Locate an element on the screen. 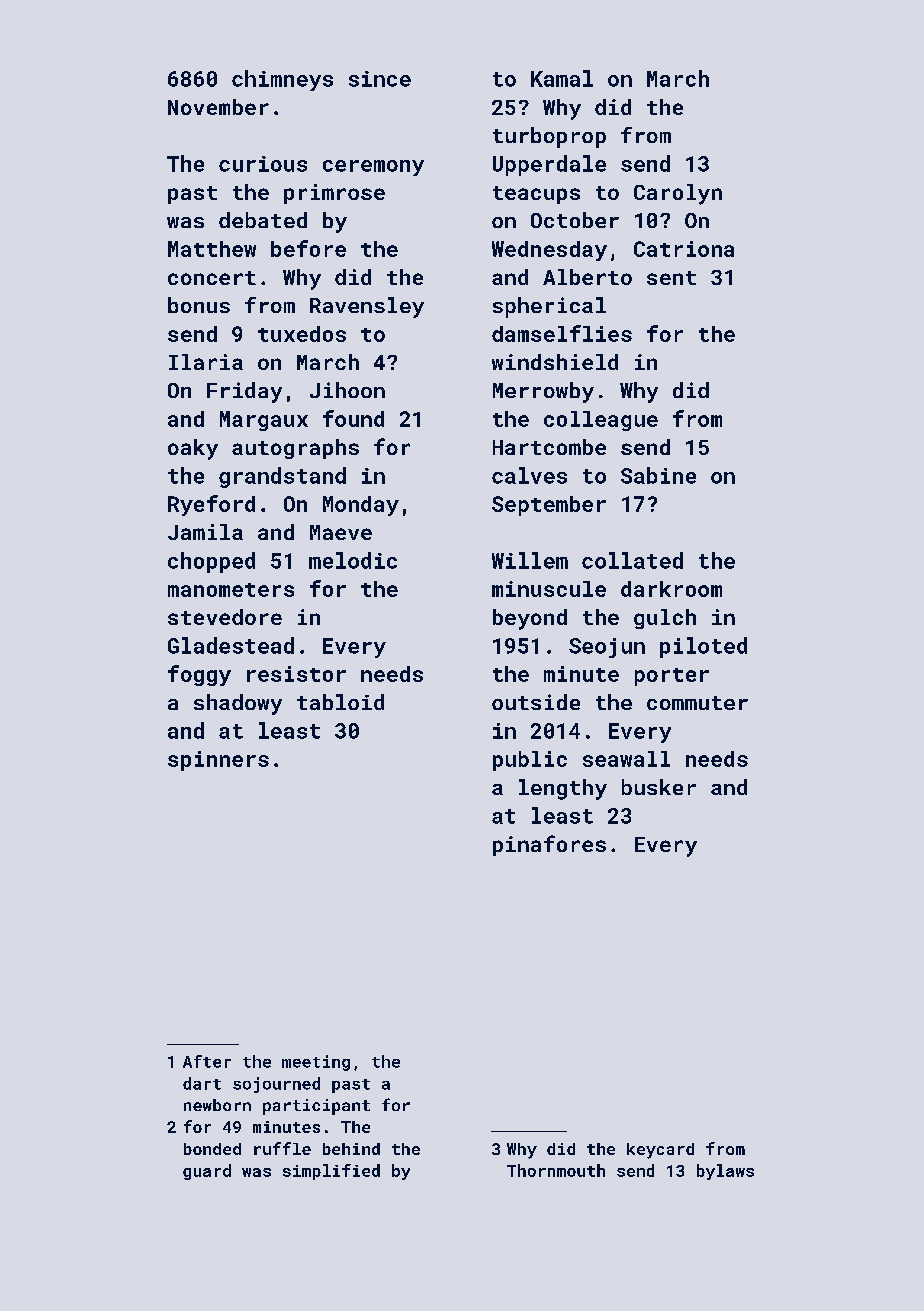  pinafores is located at coordinates (549, 845).
